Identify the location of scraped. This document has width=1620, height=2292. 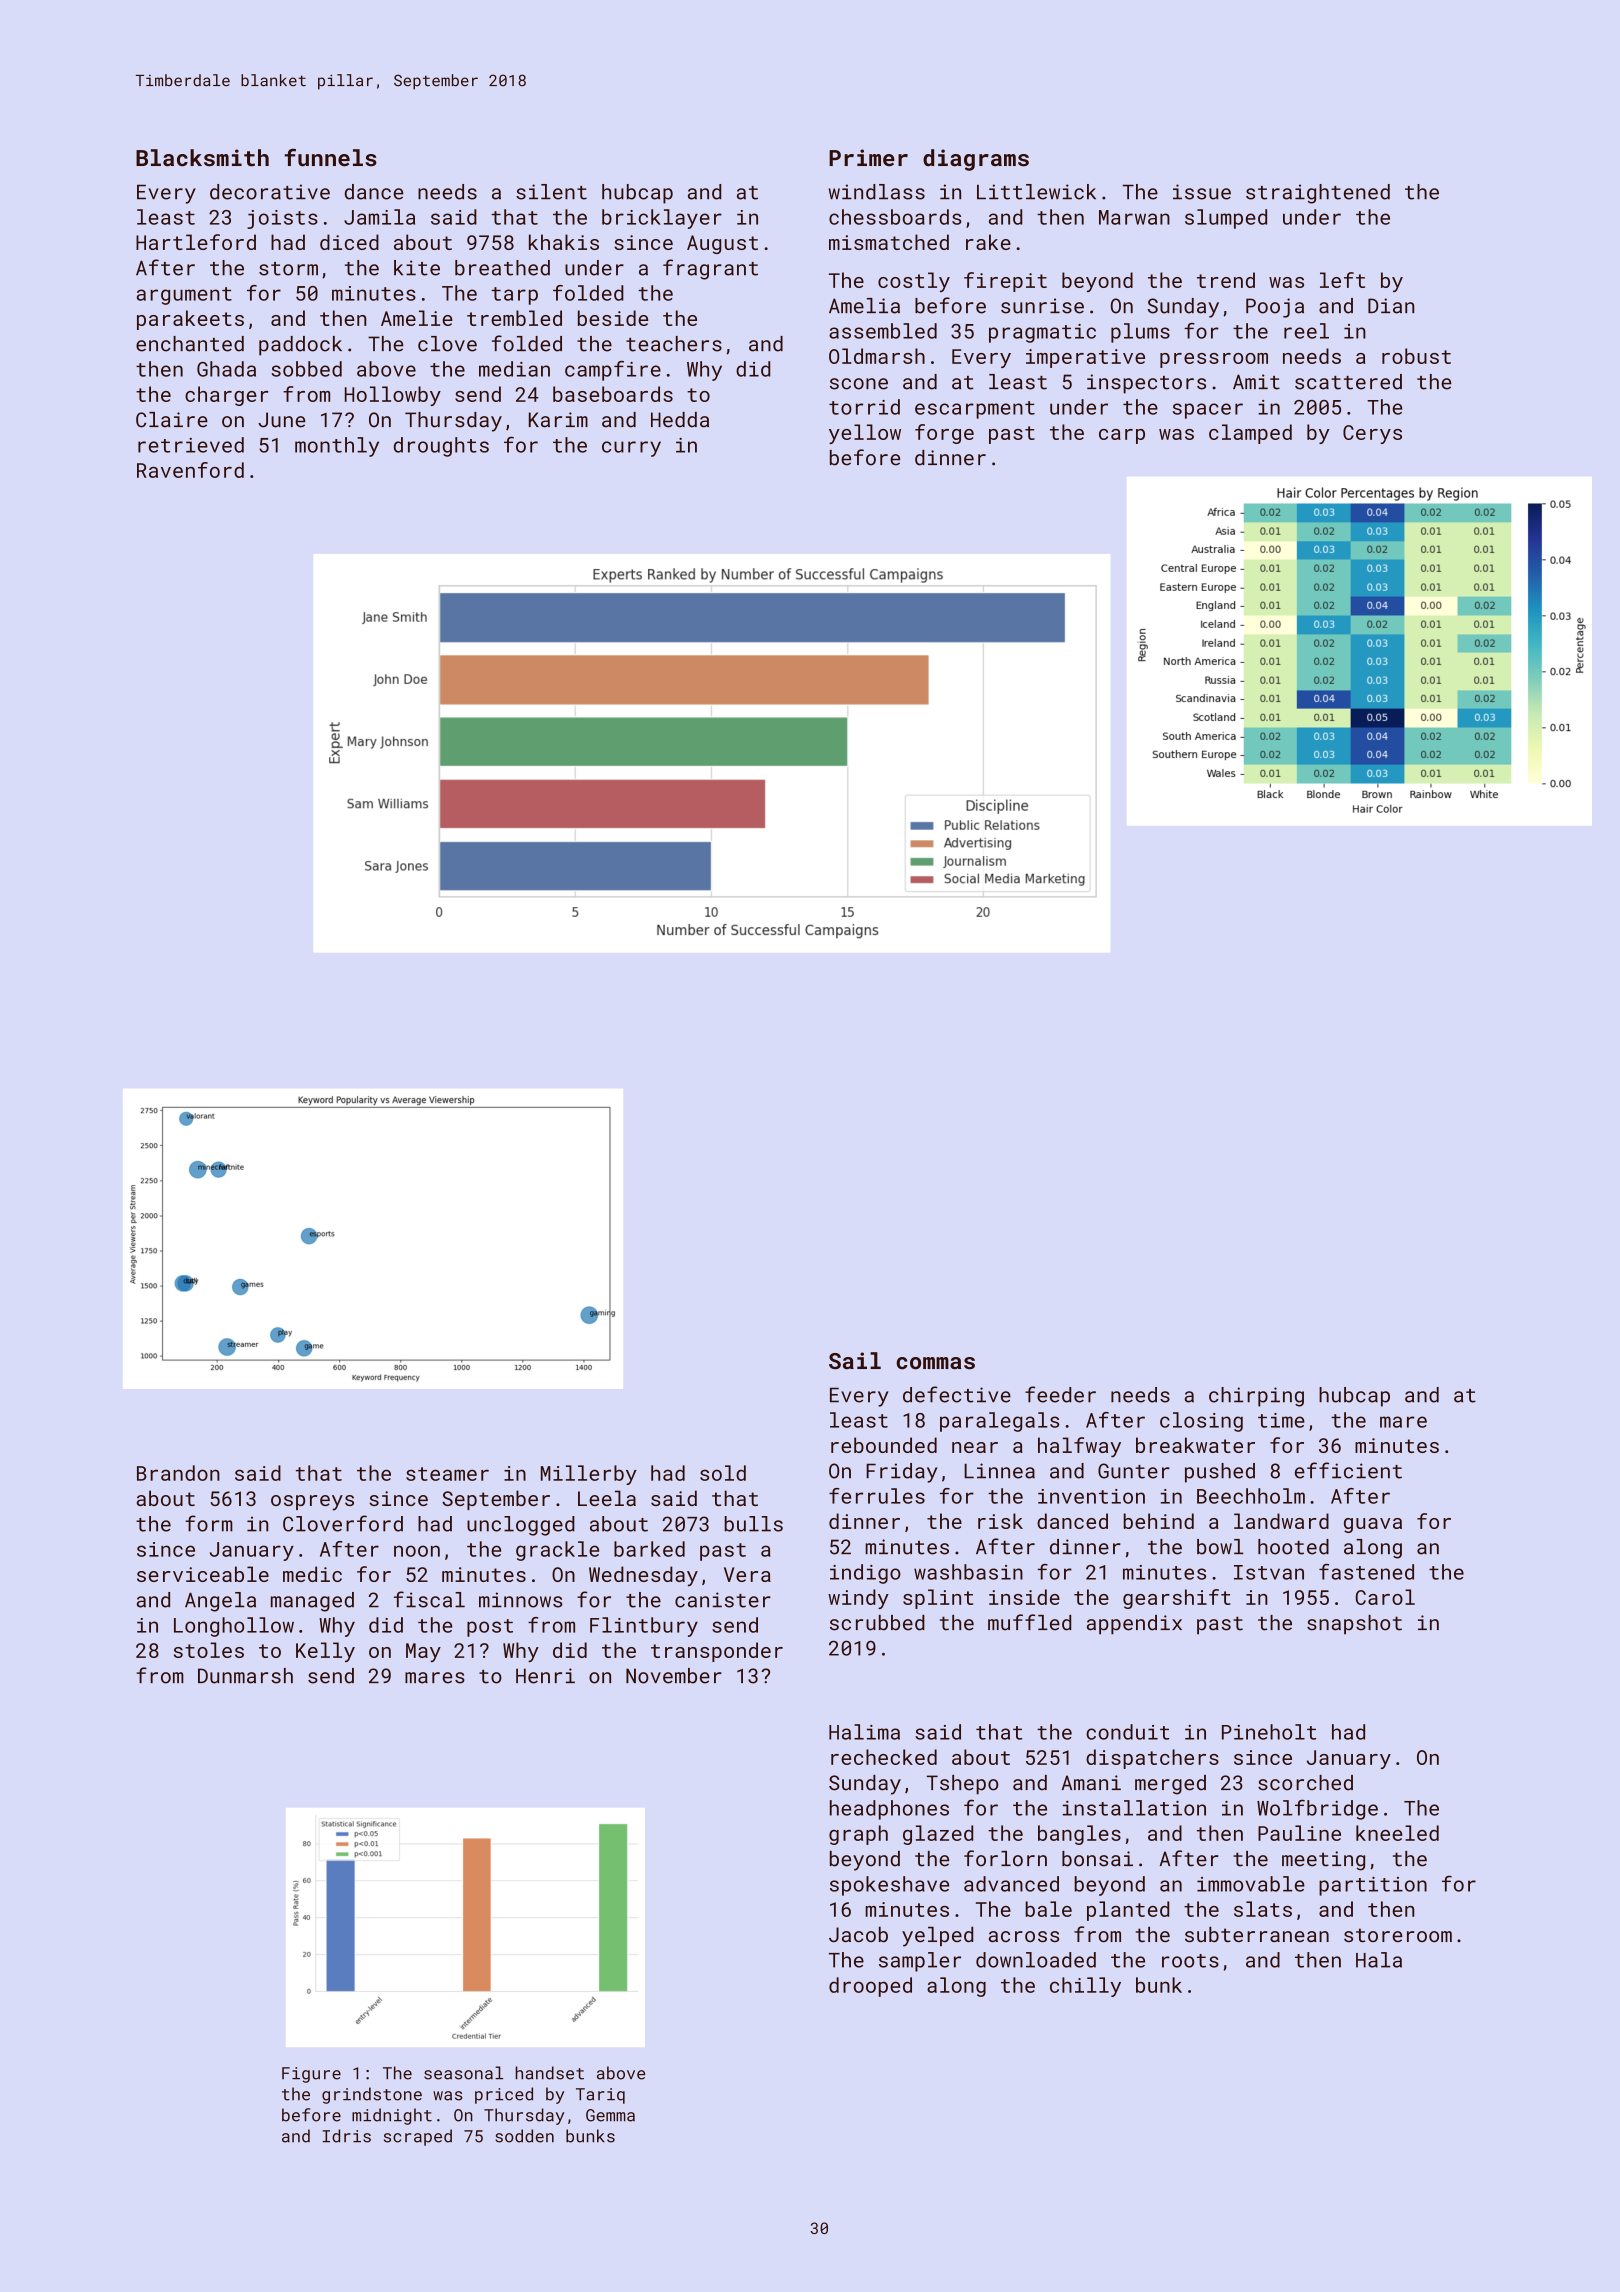
(418, 2137).
